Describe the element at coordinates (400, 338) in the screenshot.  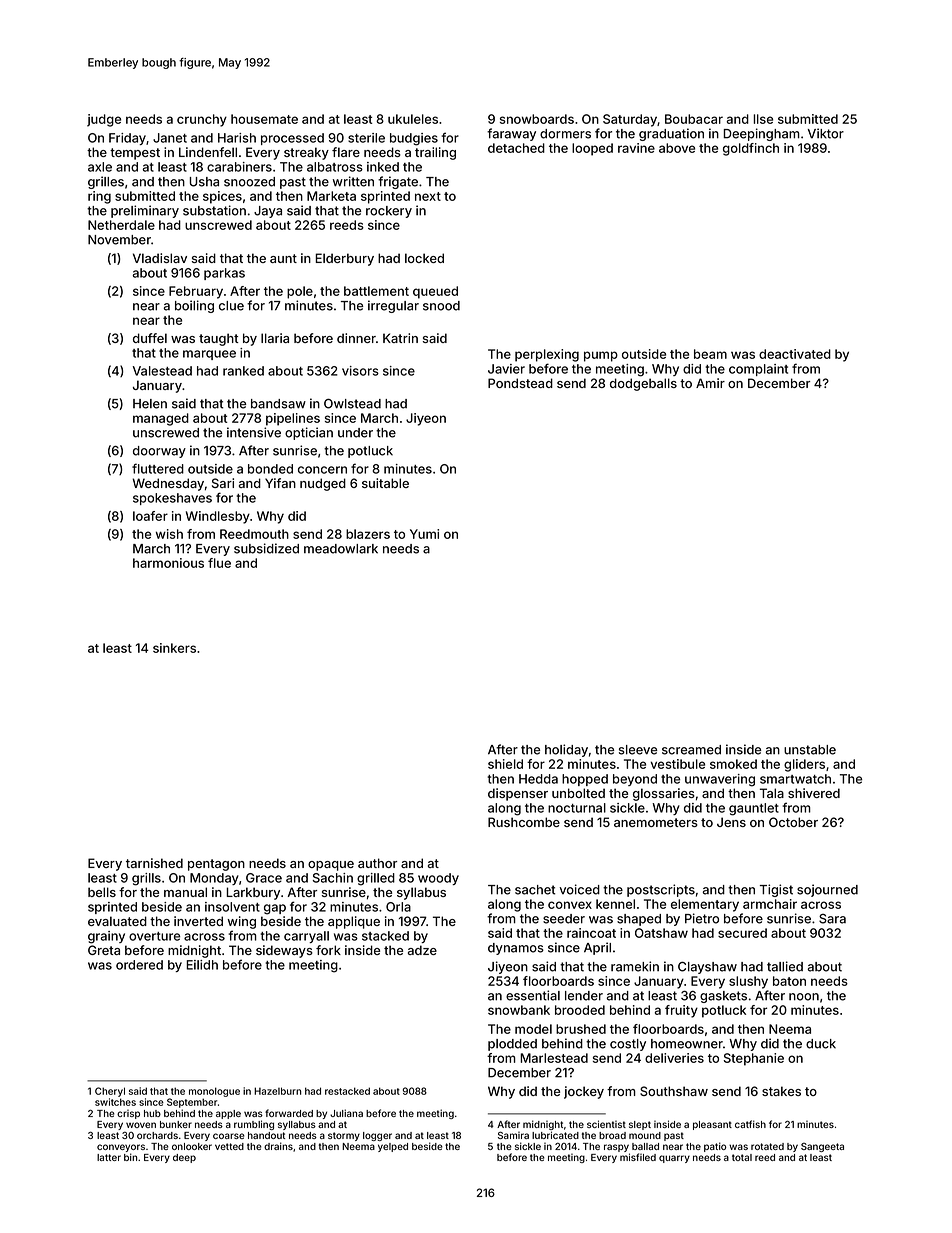
I see `Katrin` at that location.
